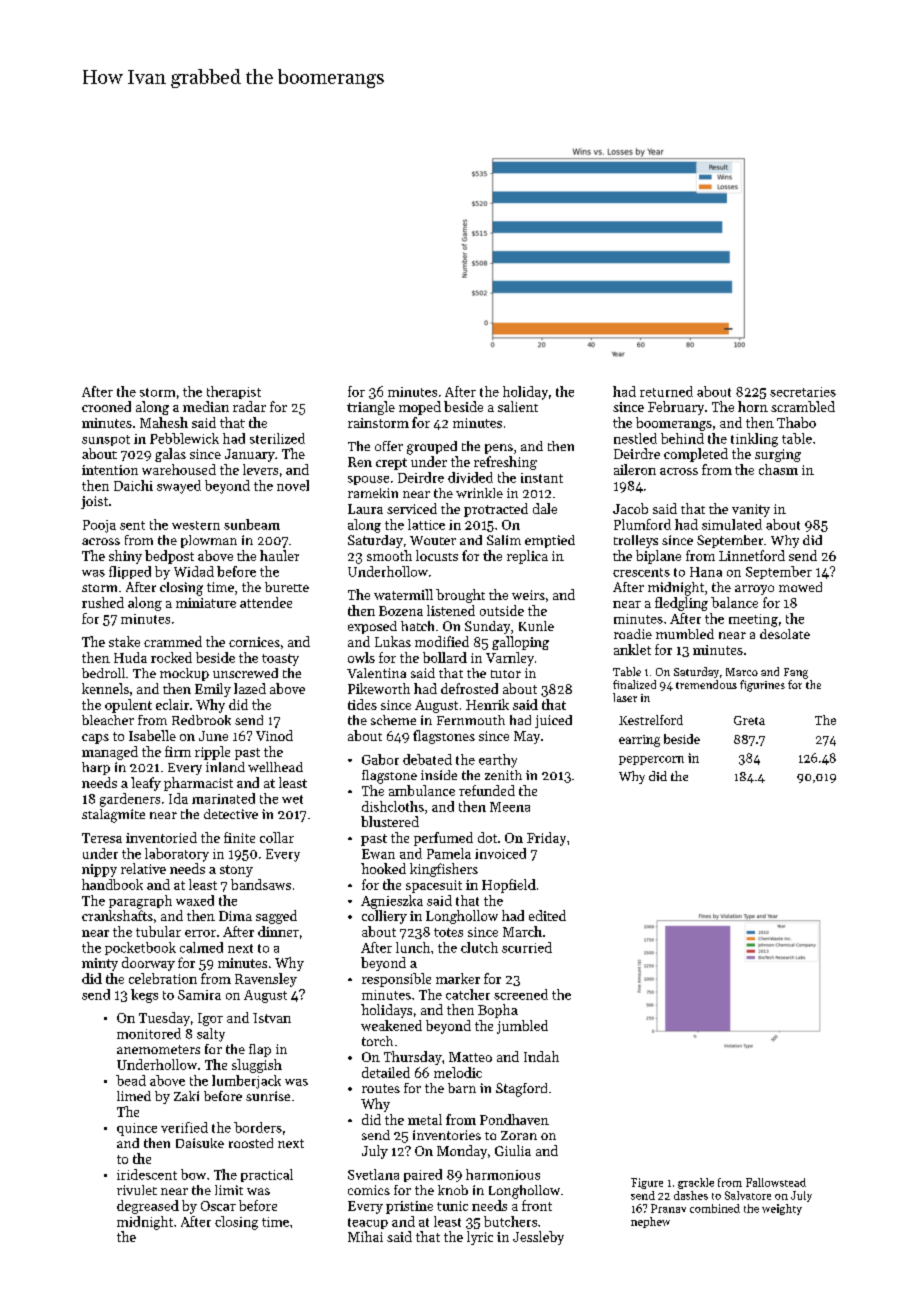 This screenshot has width=924, height=1308. What do you see at coordinates (480, 1238) in the screenshot?
I see `lyric` at bounding box center [480, 1238].
